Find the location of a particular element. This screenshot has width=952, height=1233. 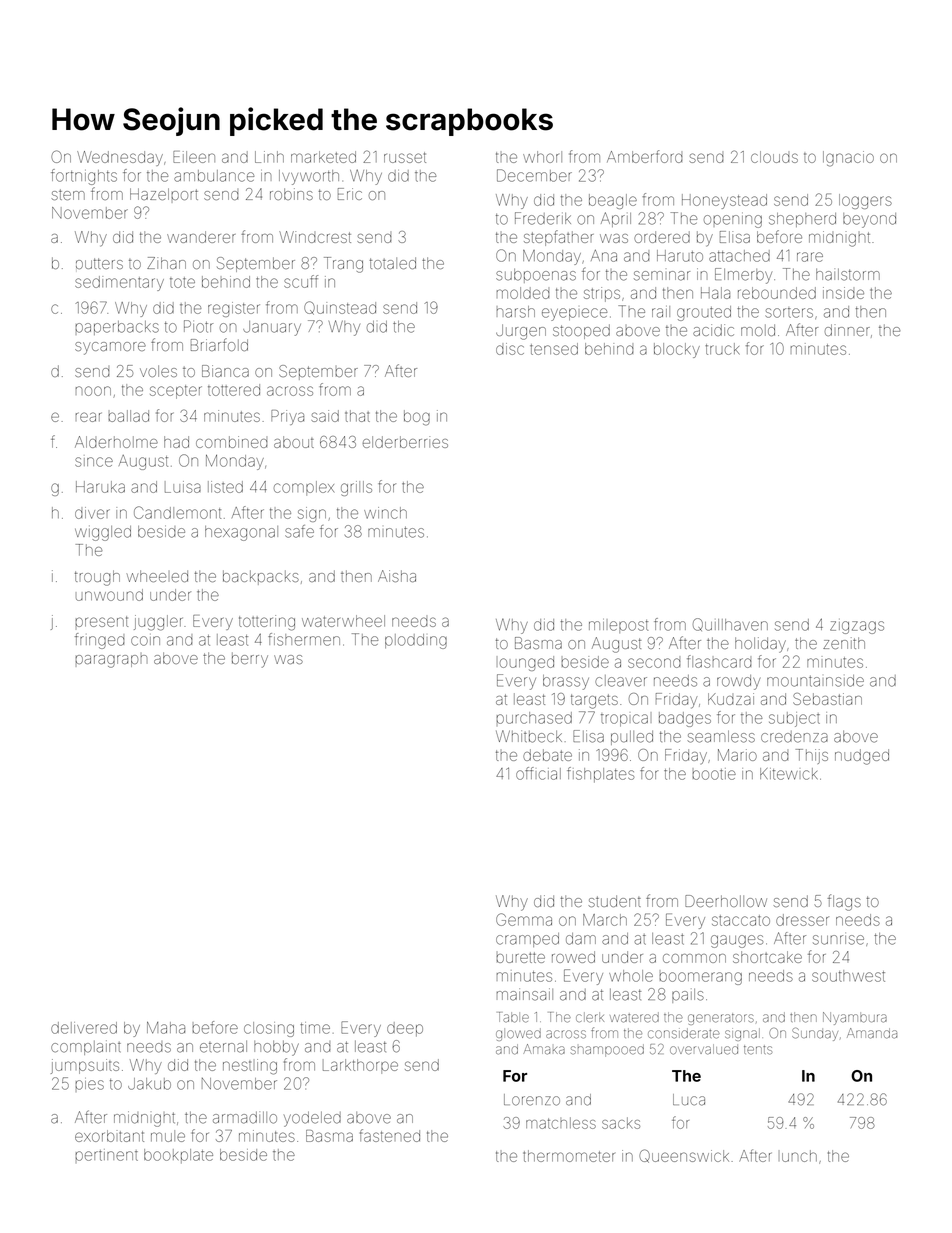

Sebastian is located at coordinates (827, 699).
